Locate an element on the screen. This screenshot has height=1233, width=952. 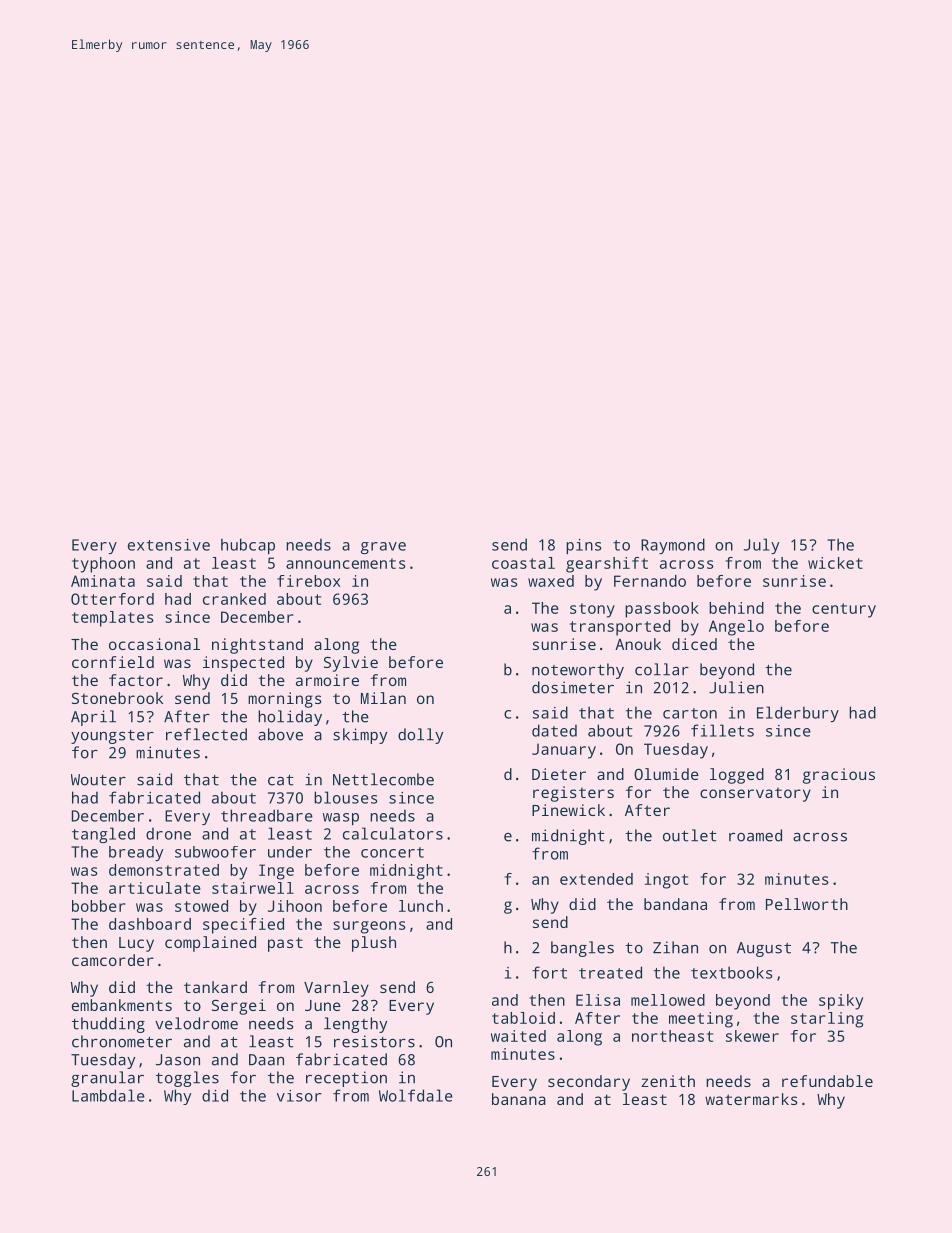
extensive is located at coordinates (169, 545).
